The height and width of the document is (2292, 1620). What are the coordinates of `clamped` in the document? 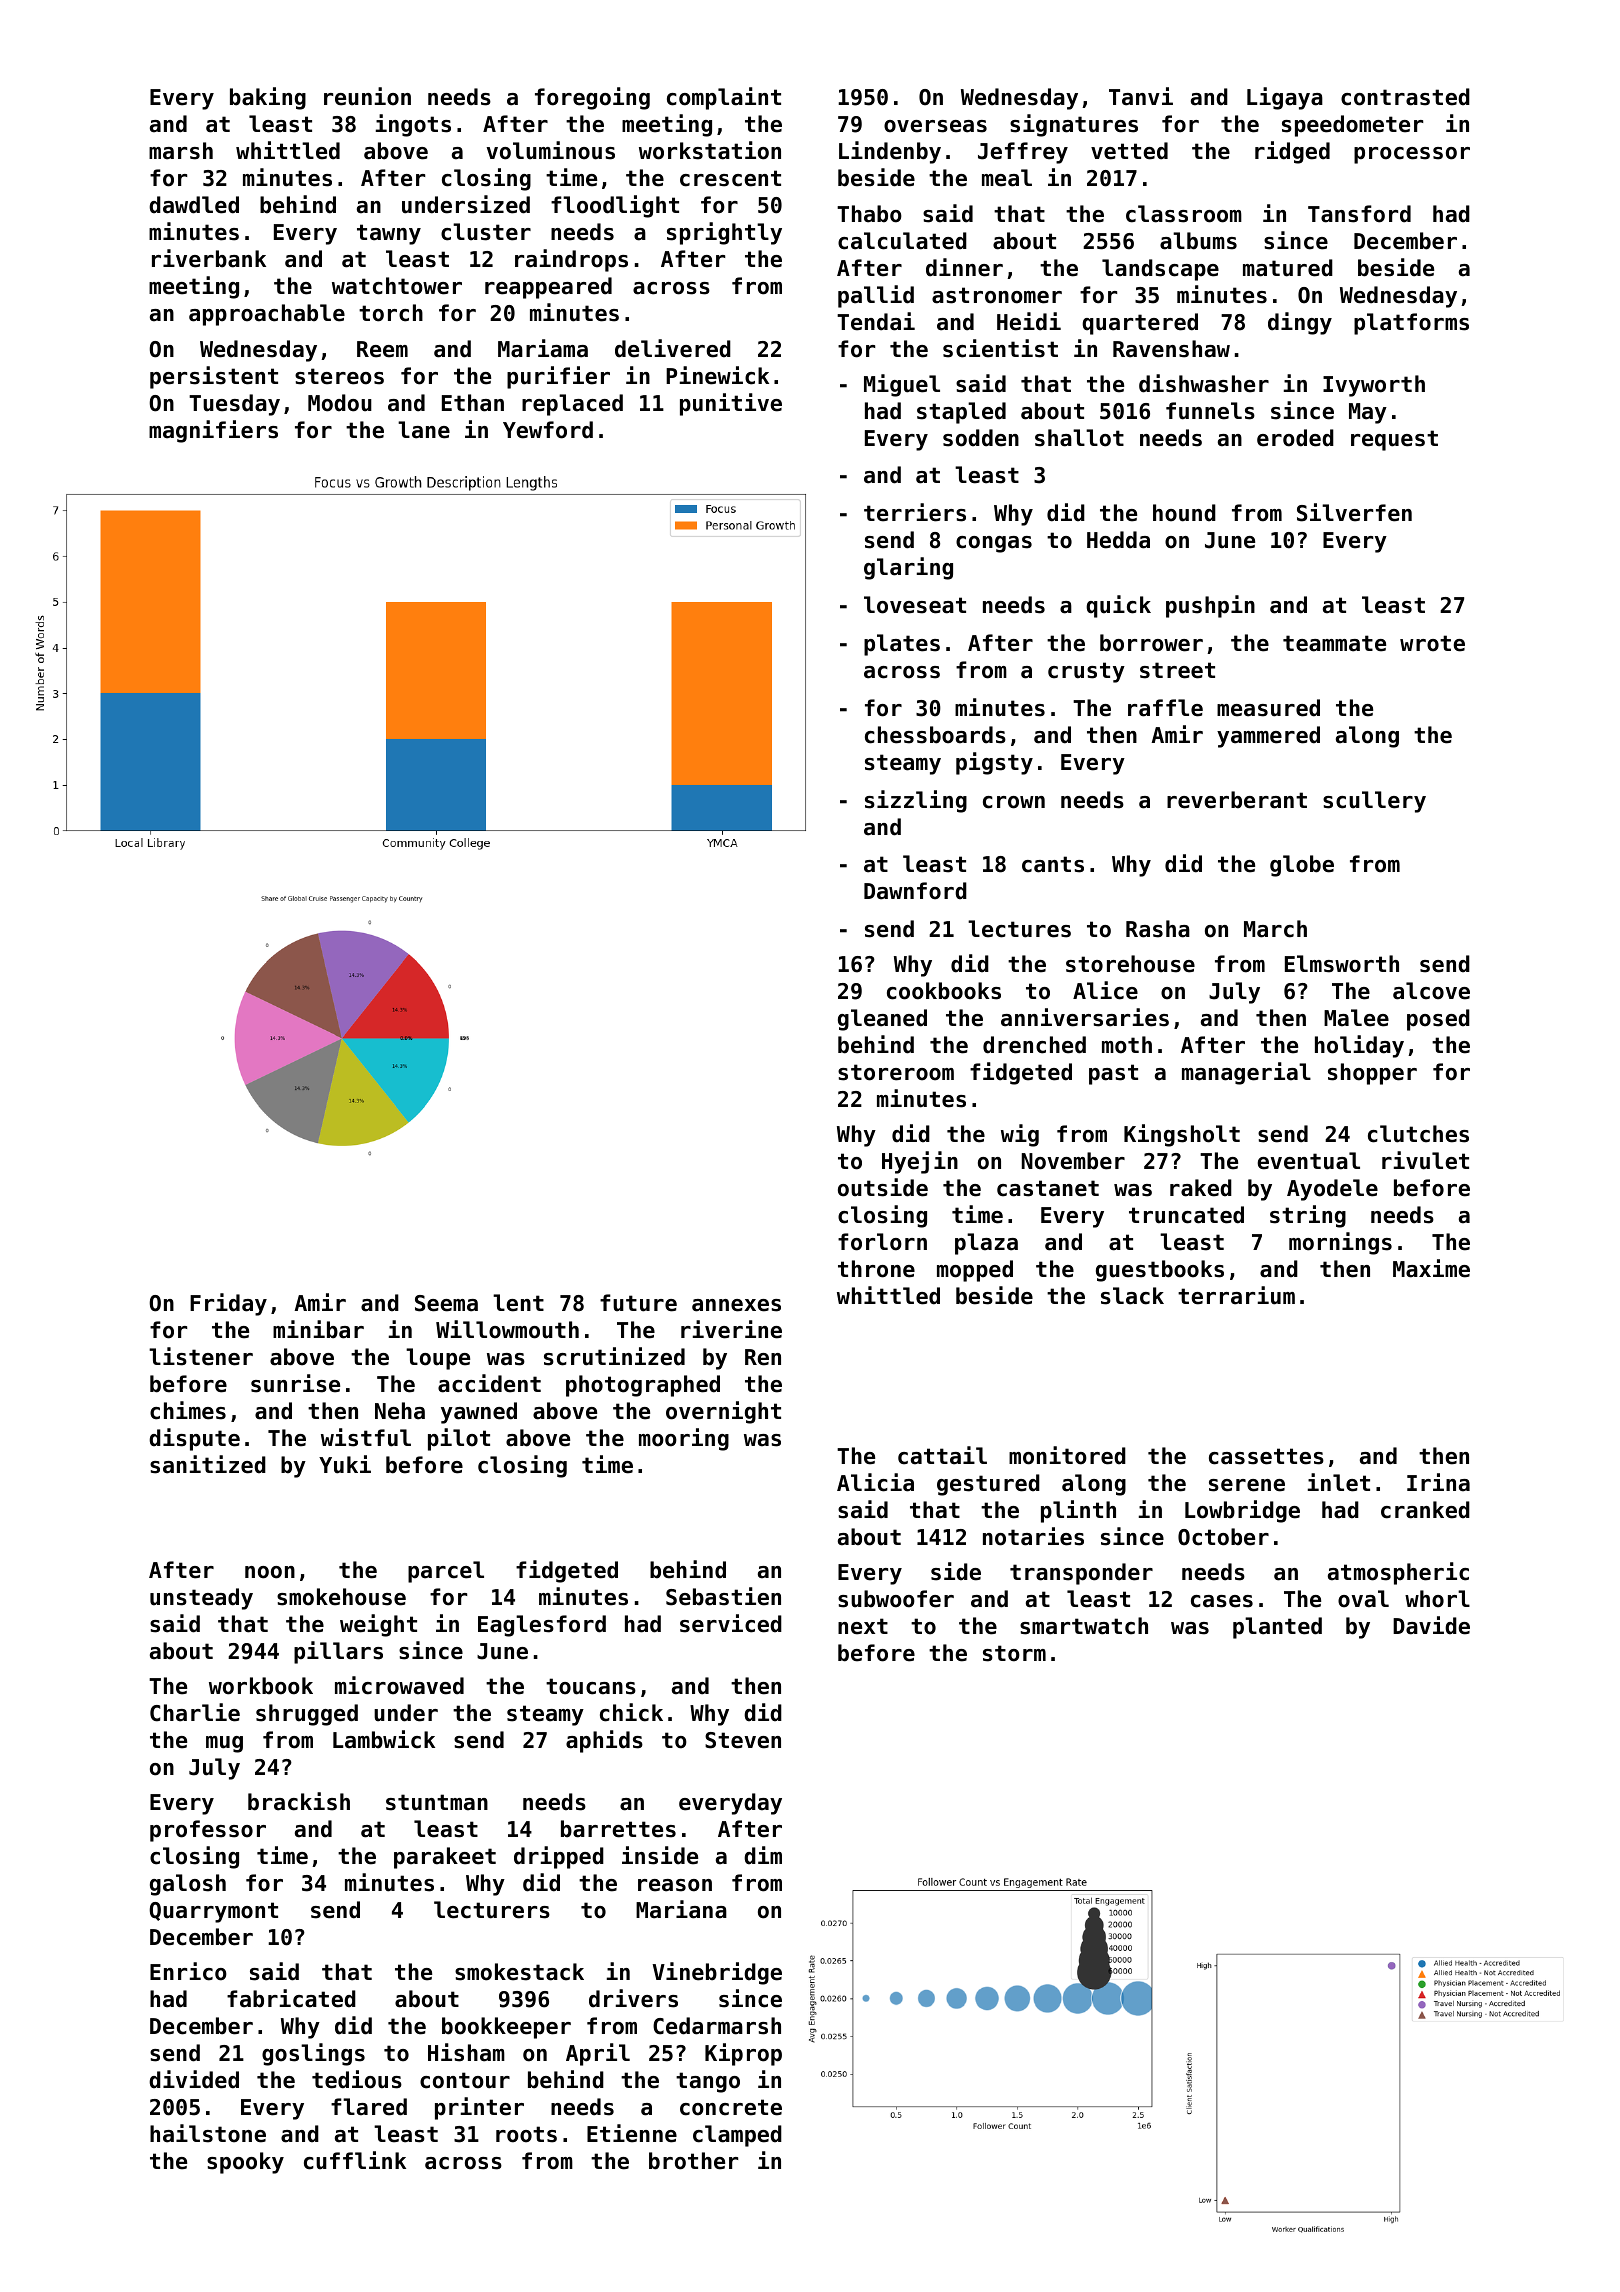 It's located at (737, 2136).
